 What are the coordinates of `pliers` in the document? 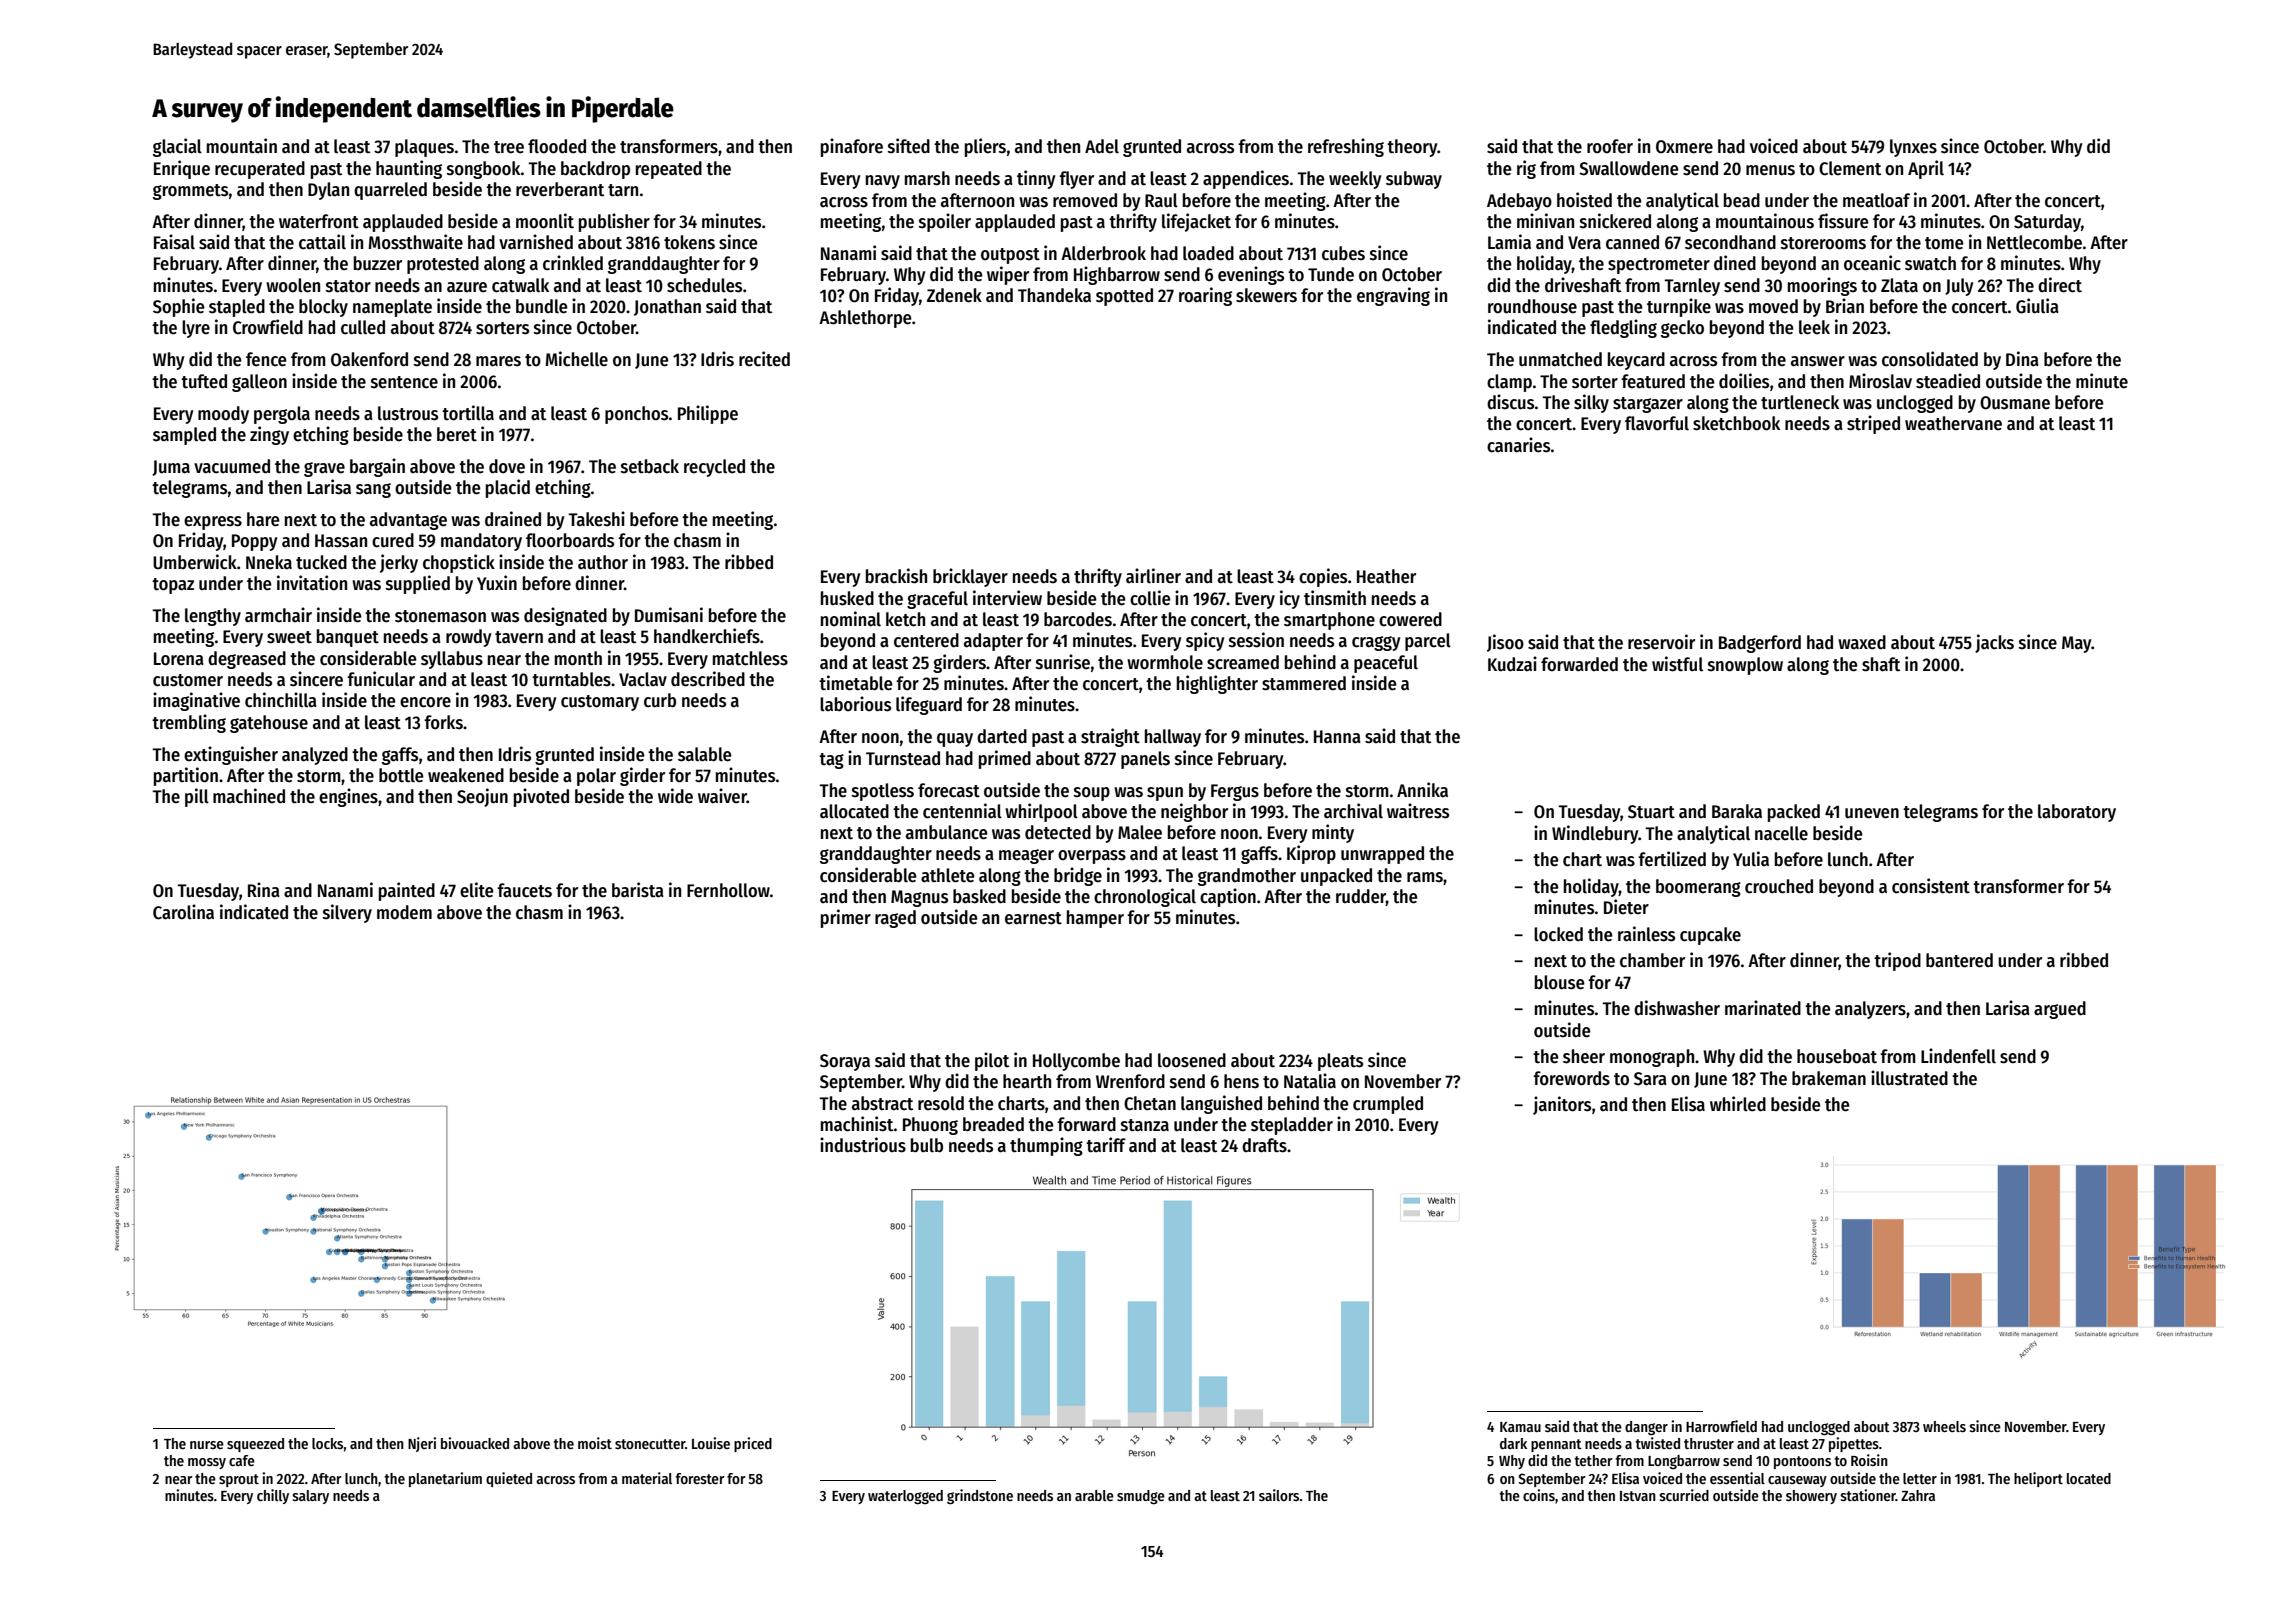 It's located at (985, 147).
